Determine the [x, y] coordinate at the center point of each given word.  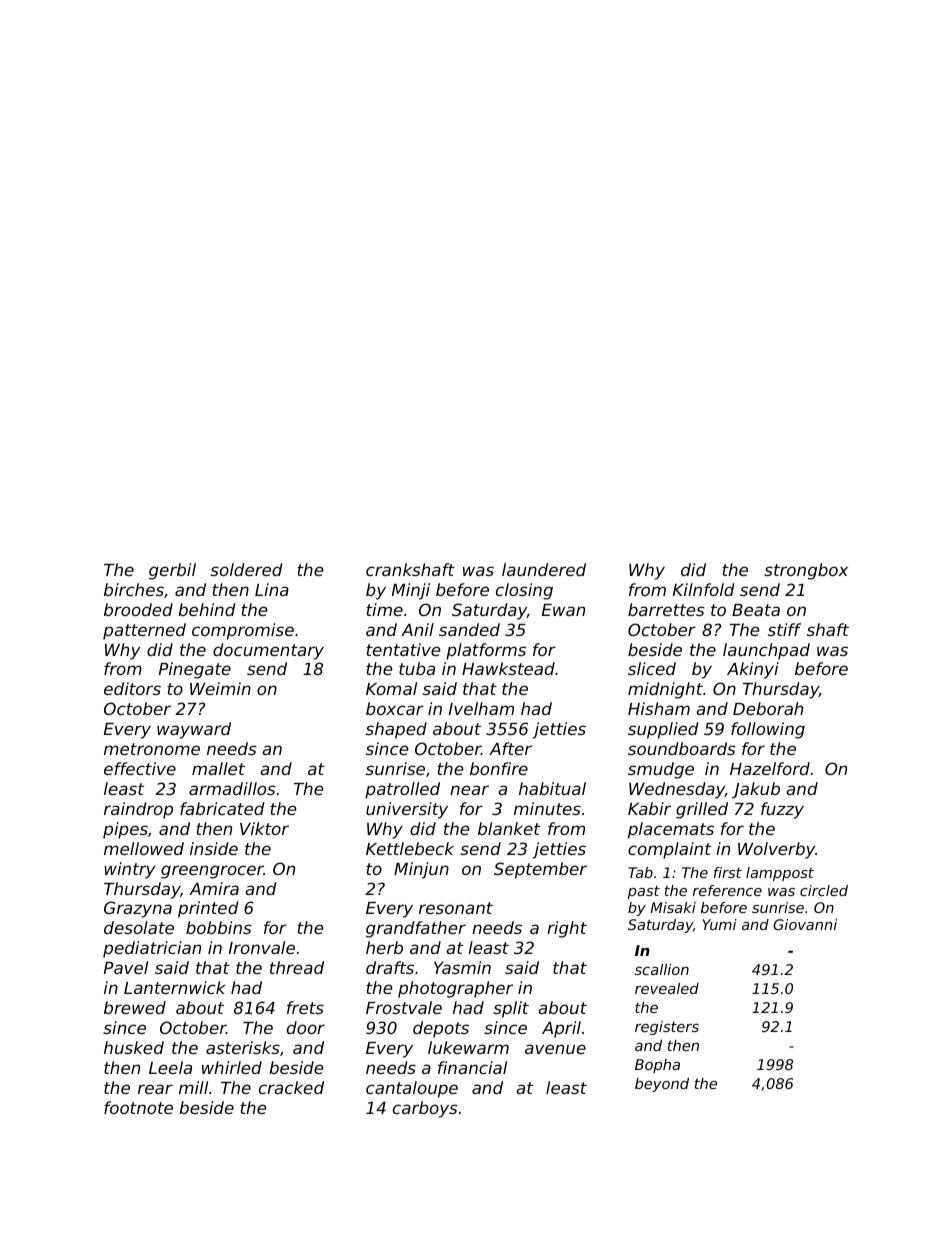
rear [155, 1089]
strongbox [806, 571]
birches [134, 589]
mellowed [144, 848]
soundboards [682, 748]
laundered [544, 569]
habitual [552, 788]
